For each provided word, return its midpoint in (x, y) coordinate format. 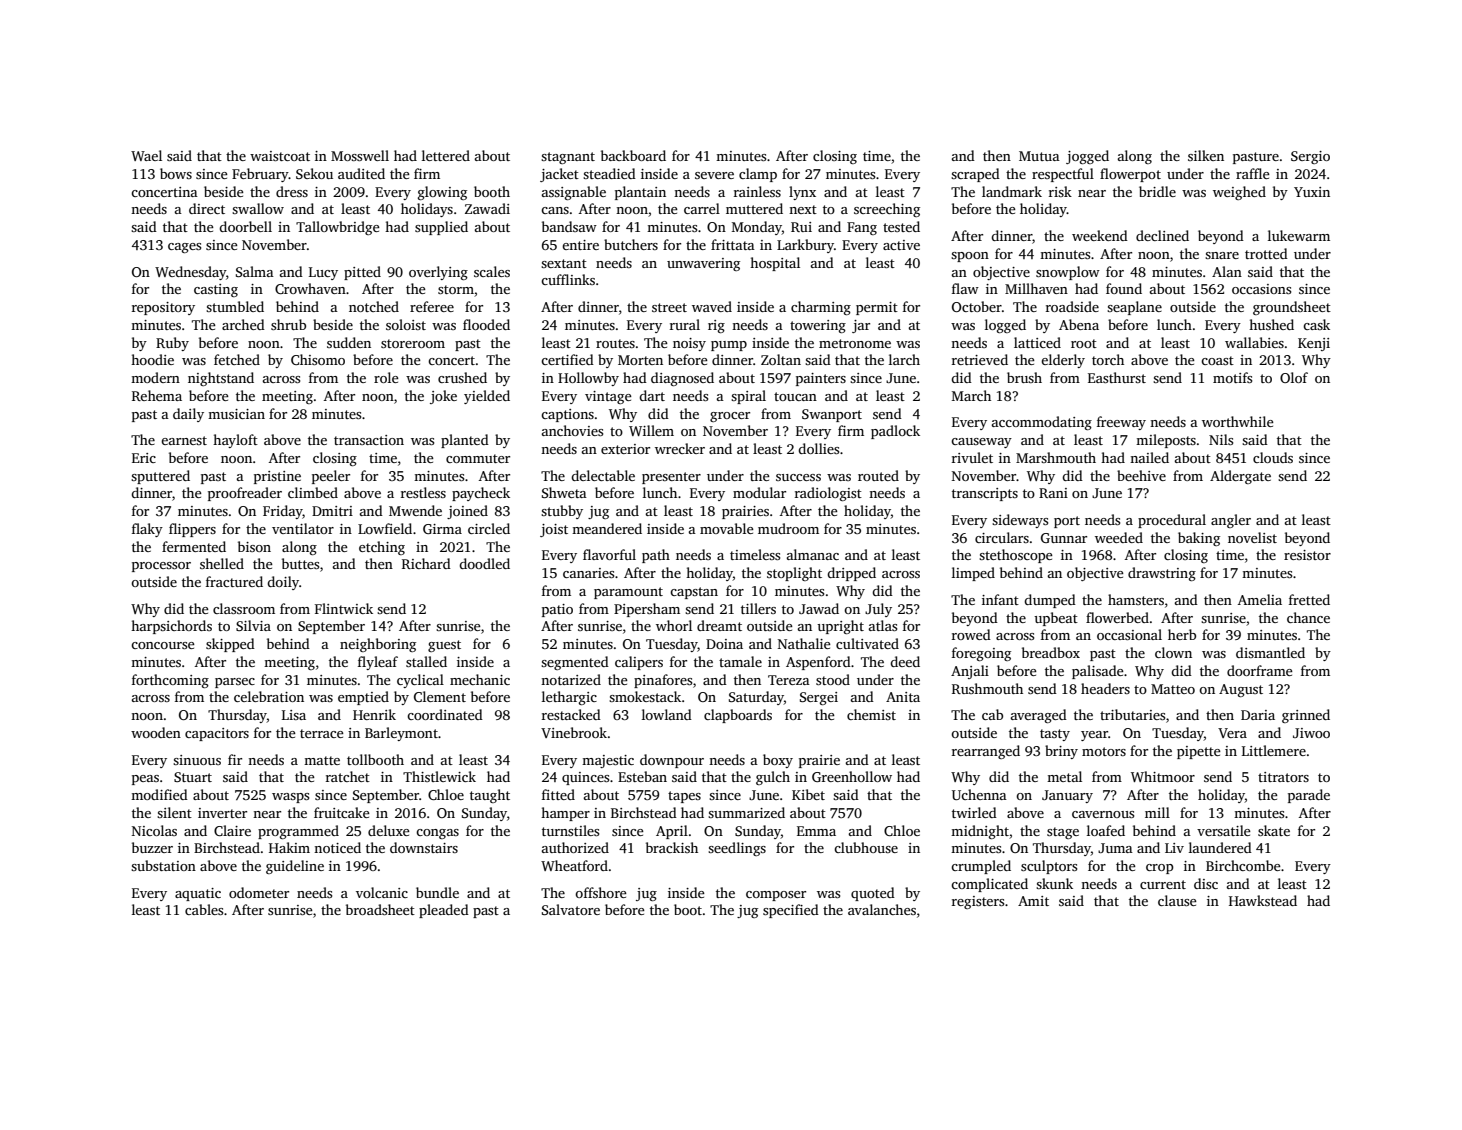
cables (204, 909)
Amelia (1260, 599)
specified (791, 911)
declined (1162, 235)
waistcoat (280, 156)
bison (254, 546)
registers (978, 902)
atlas (883, 625)
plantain (640, 193)
